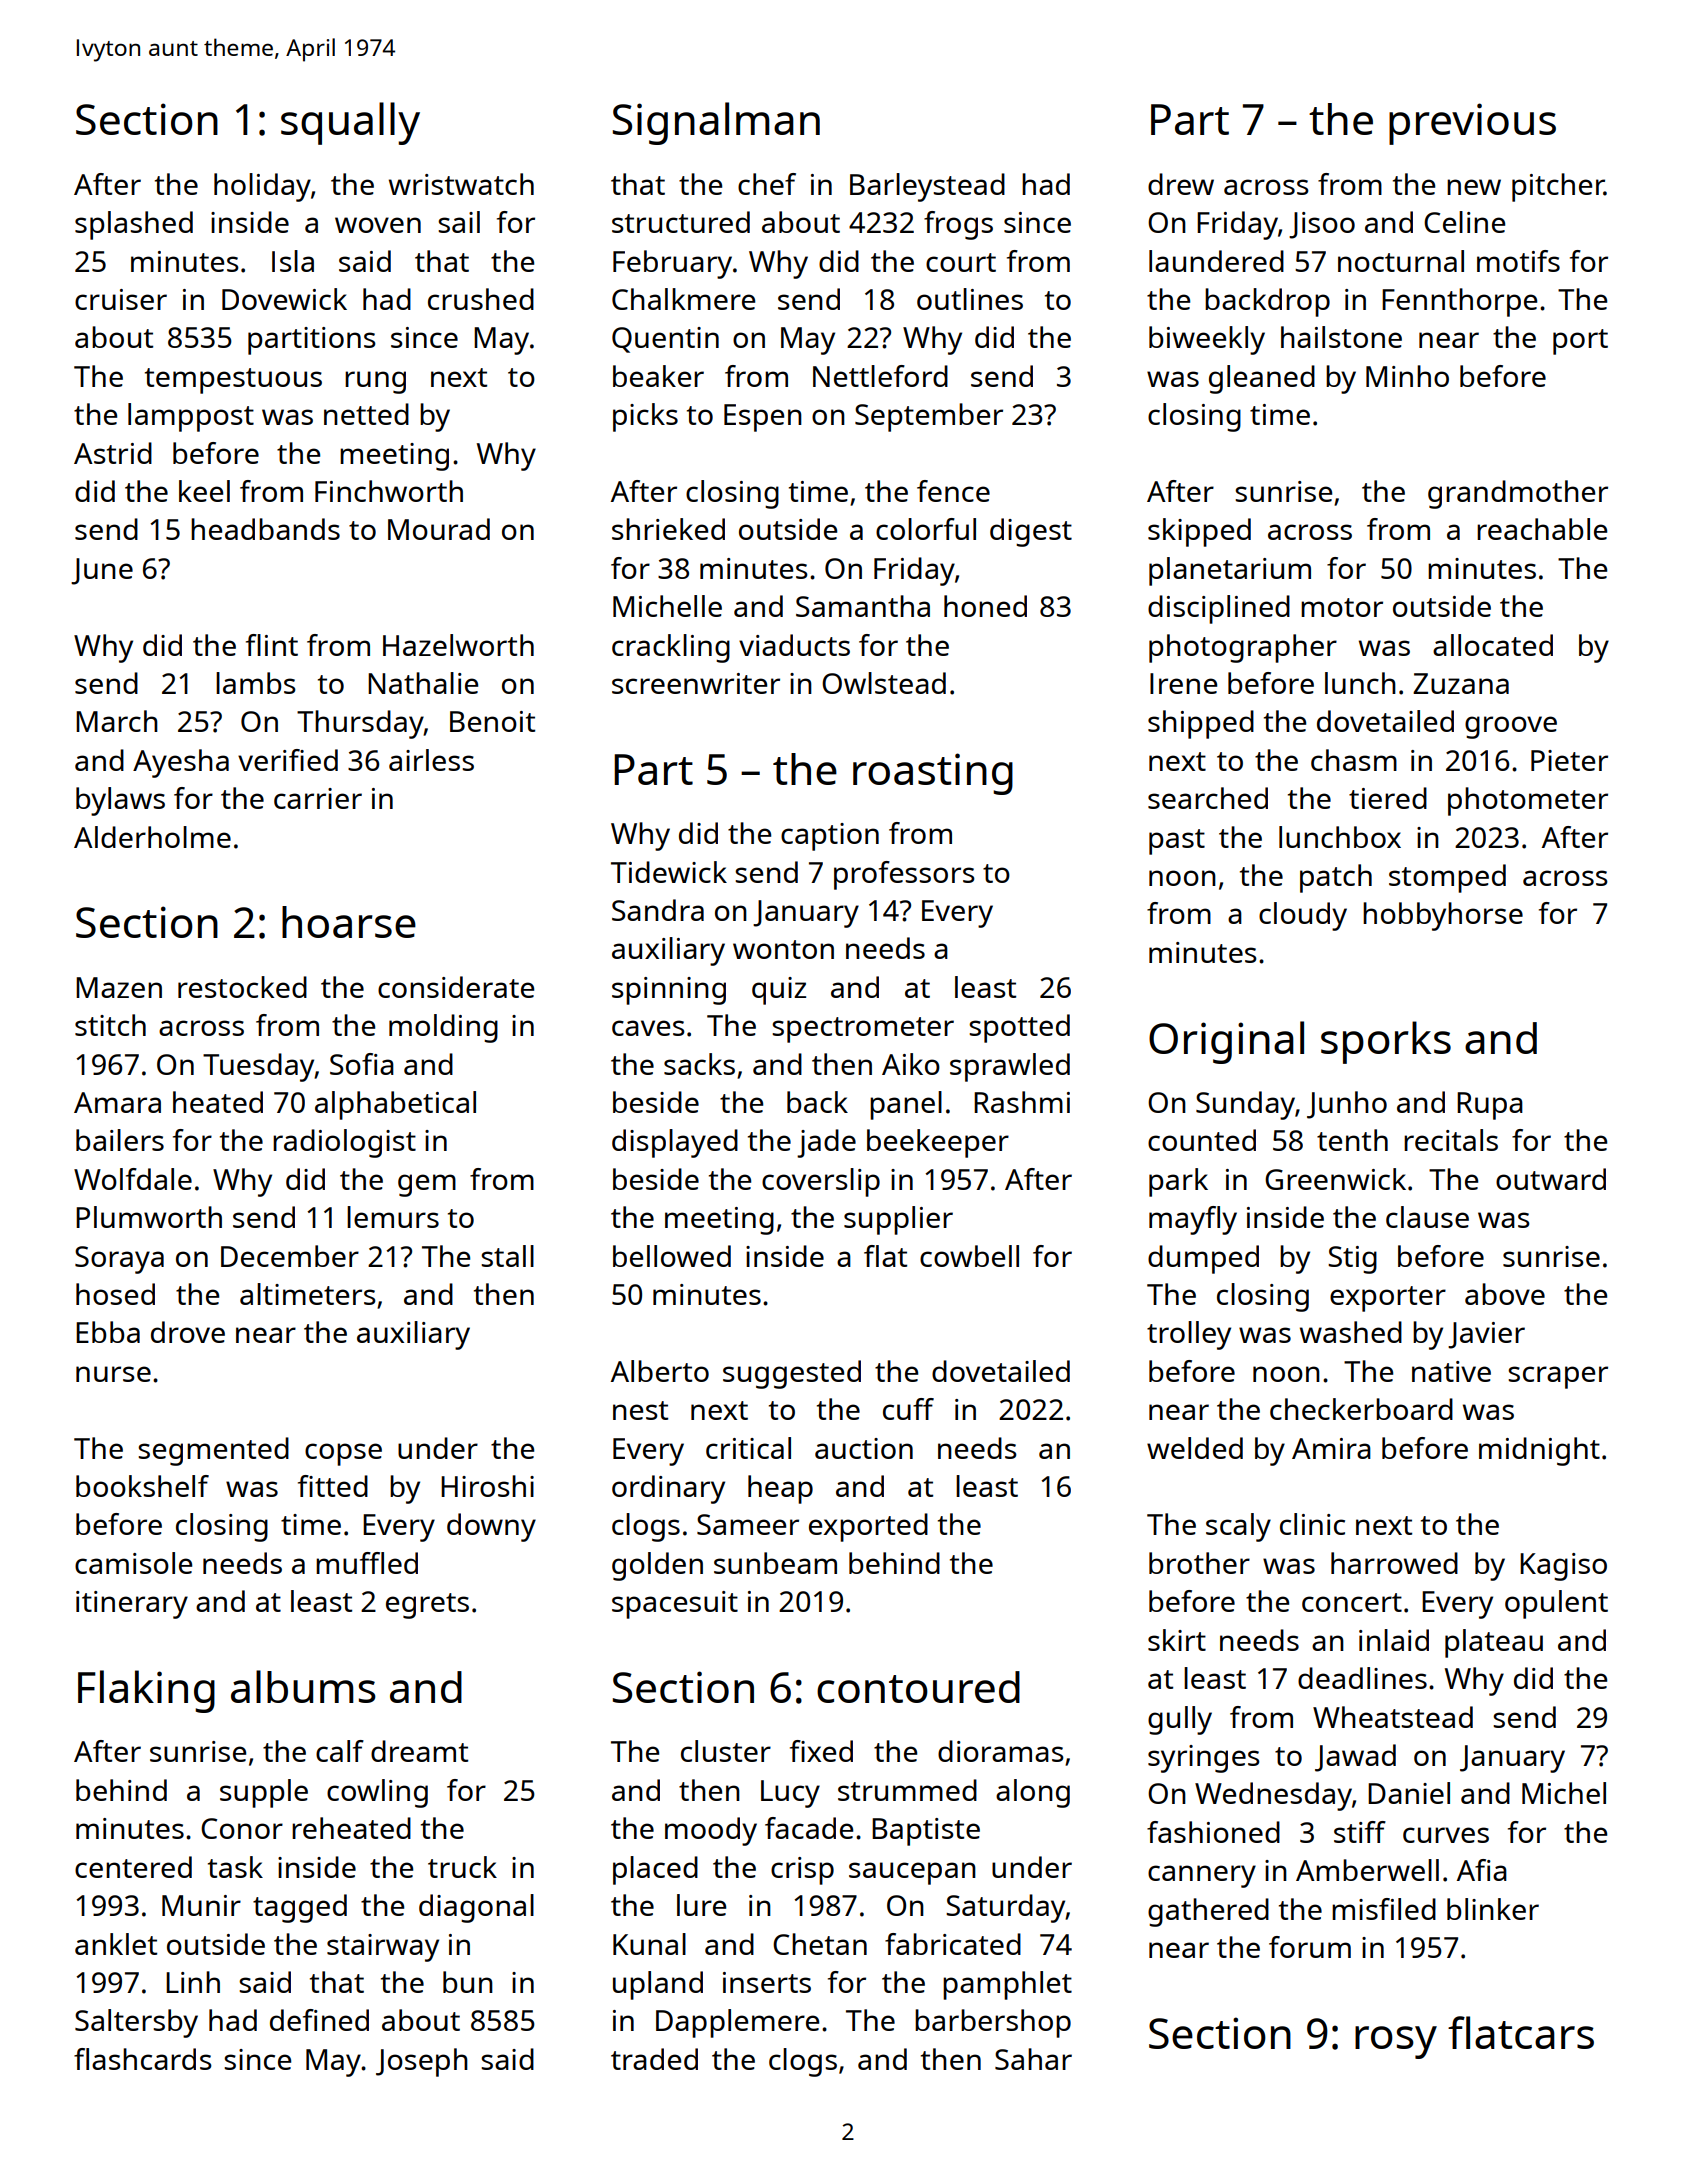  What do you see at coordinates (1472, 124) in the image?
I see `previous` at bounding box center [1472, 124].
